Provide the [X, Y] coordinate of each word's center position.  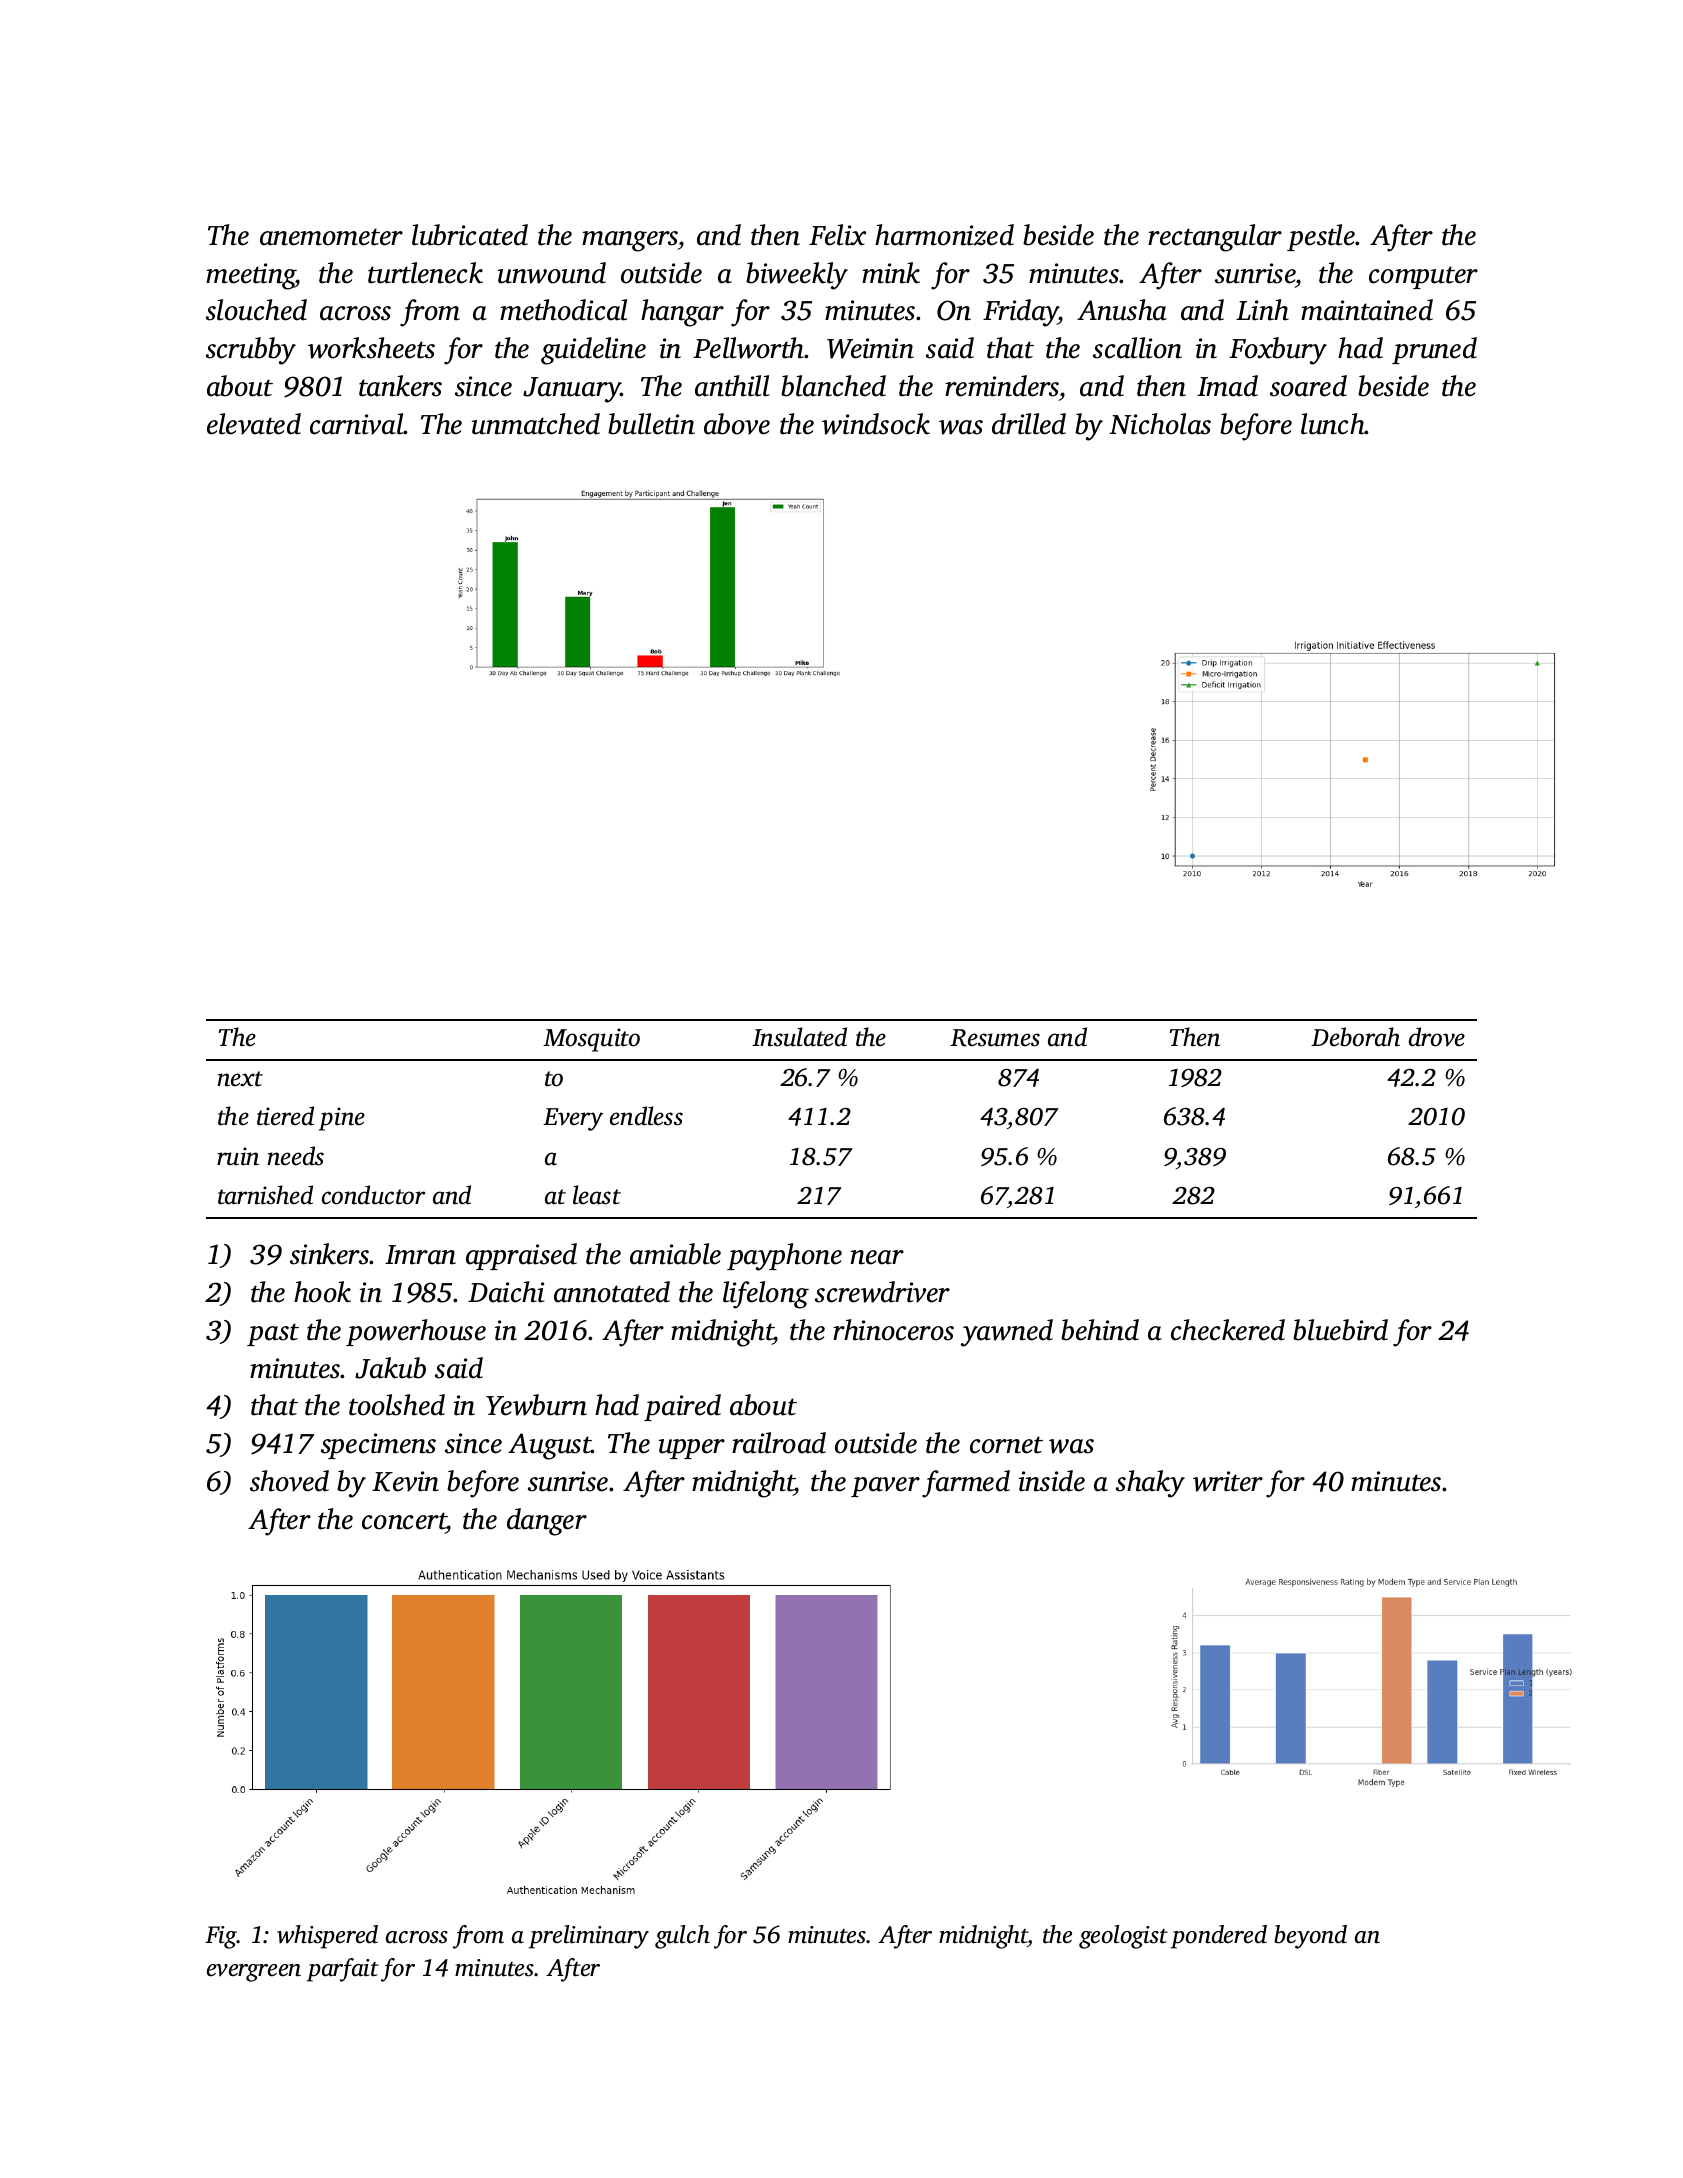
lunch [1333, 424]
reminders [1002, 386]
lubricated [470, 235]
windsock [876, 424]
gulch [682, 1937]
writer [1228, 1481]
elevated [254, 424]
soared [1308, 386]
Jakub [390, 1368]
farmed [966, 1484]
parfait [343, 1970]
